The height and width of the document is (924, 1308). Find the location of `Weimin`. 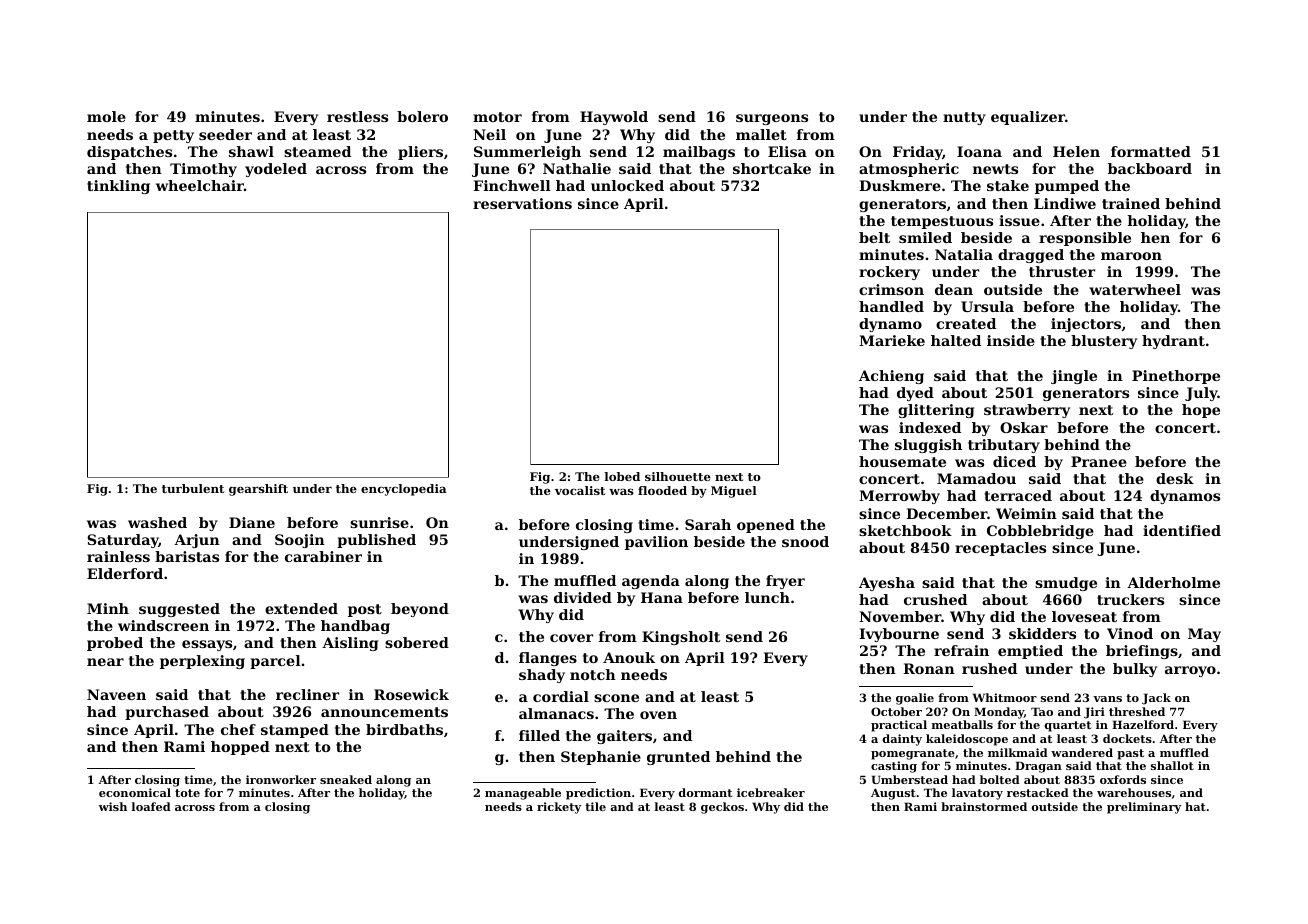

Weimin is located at coordinates (1026, 513).
